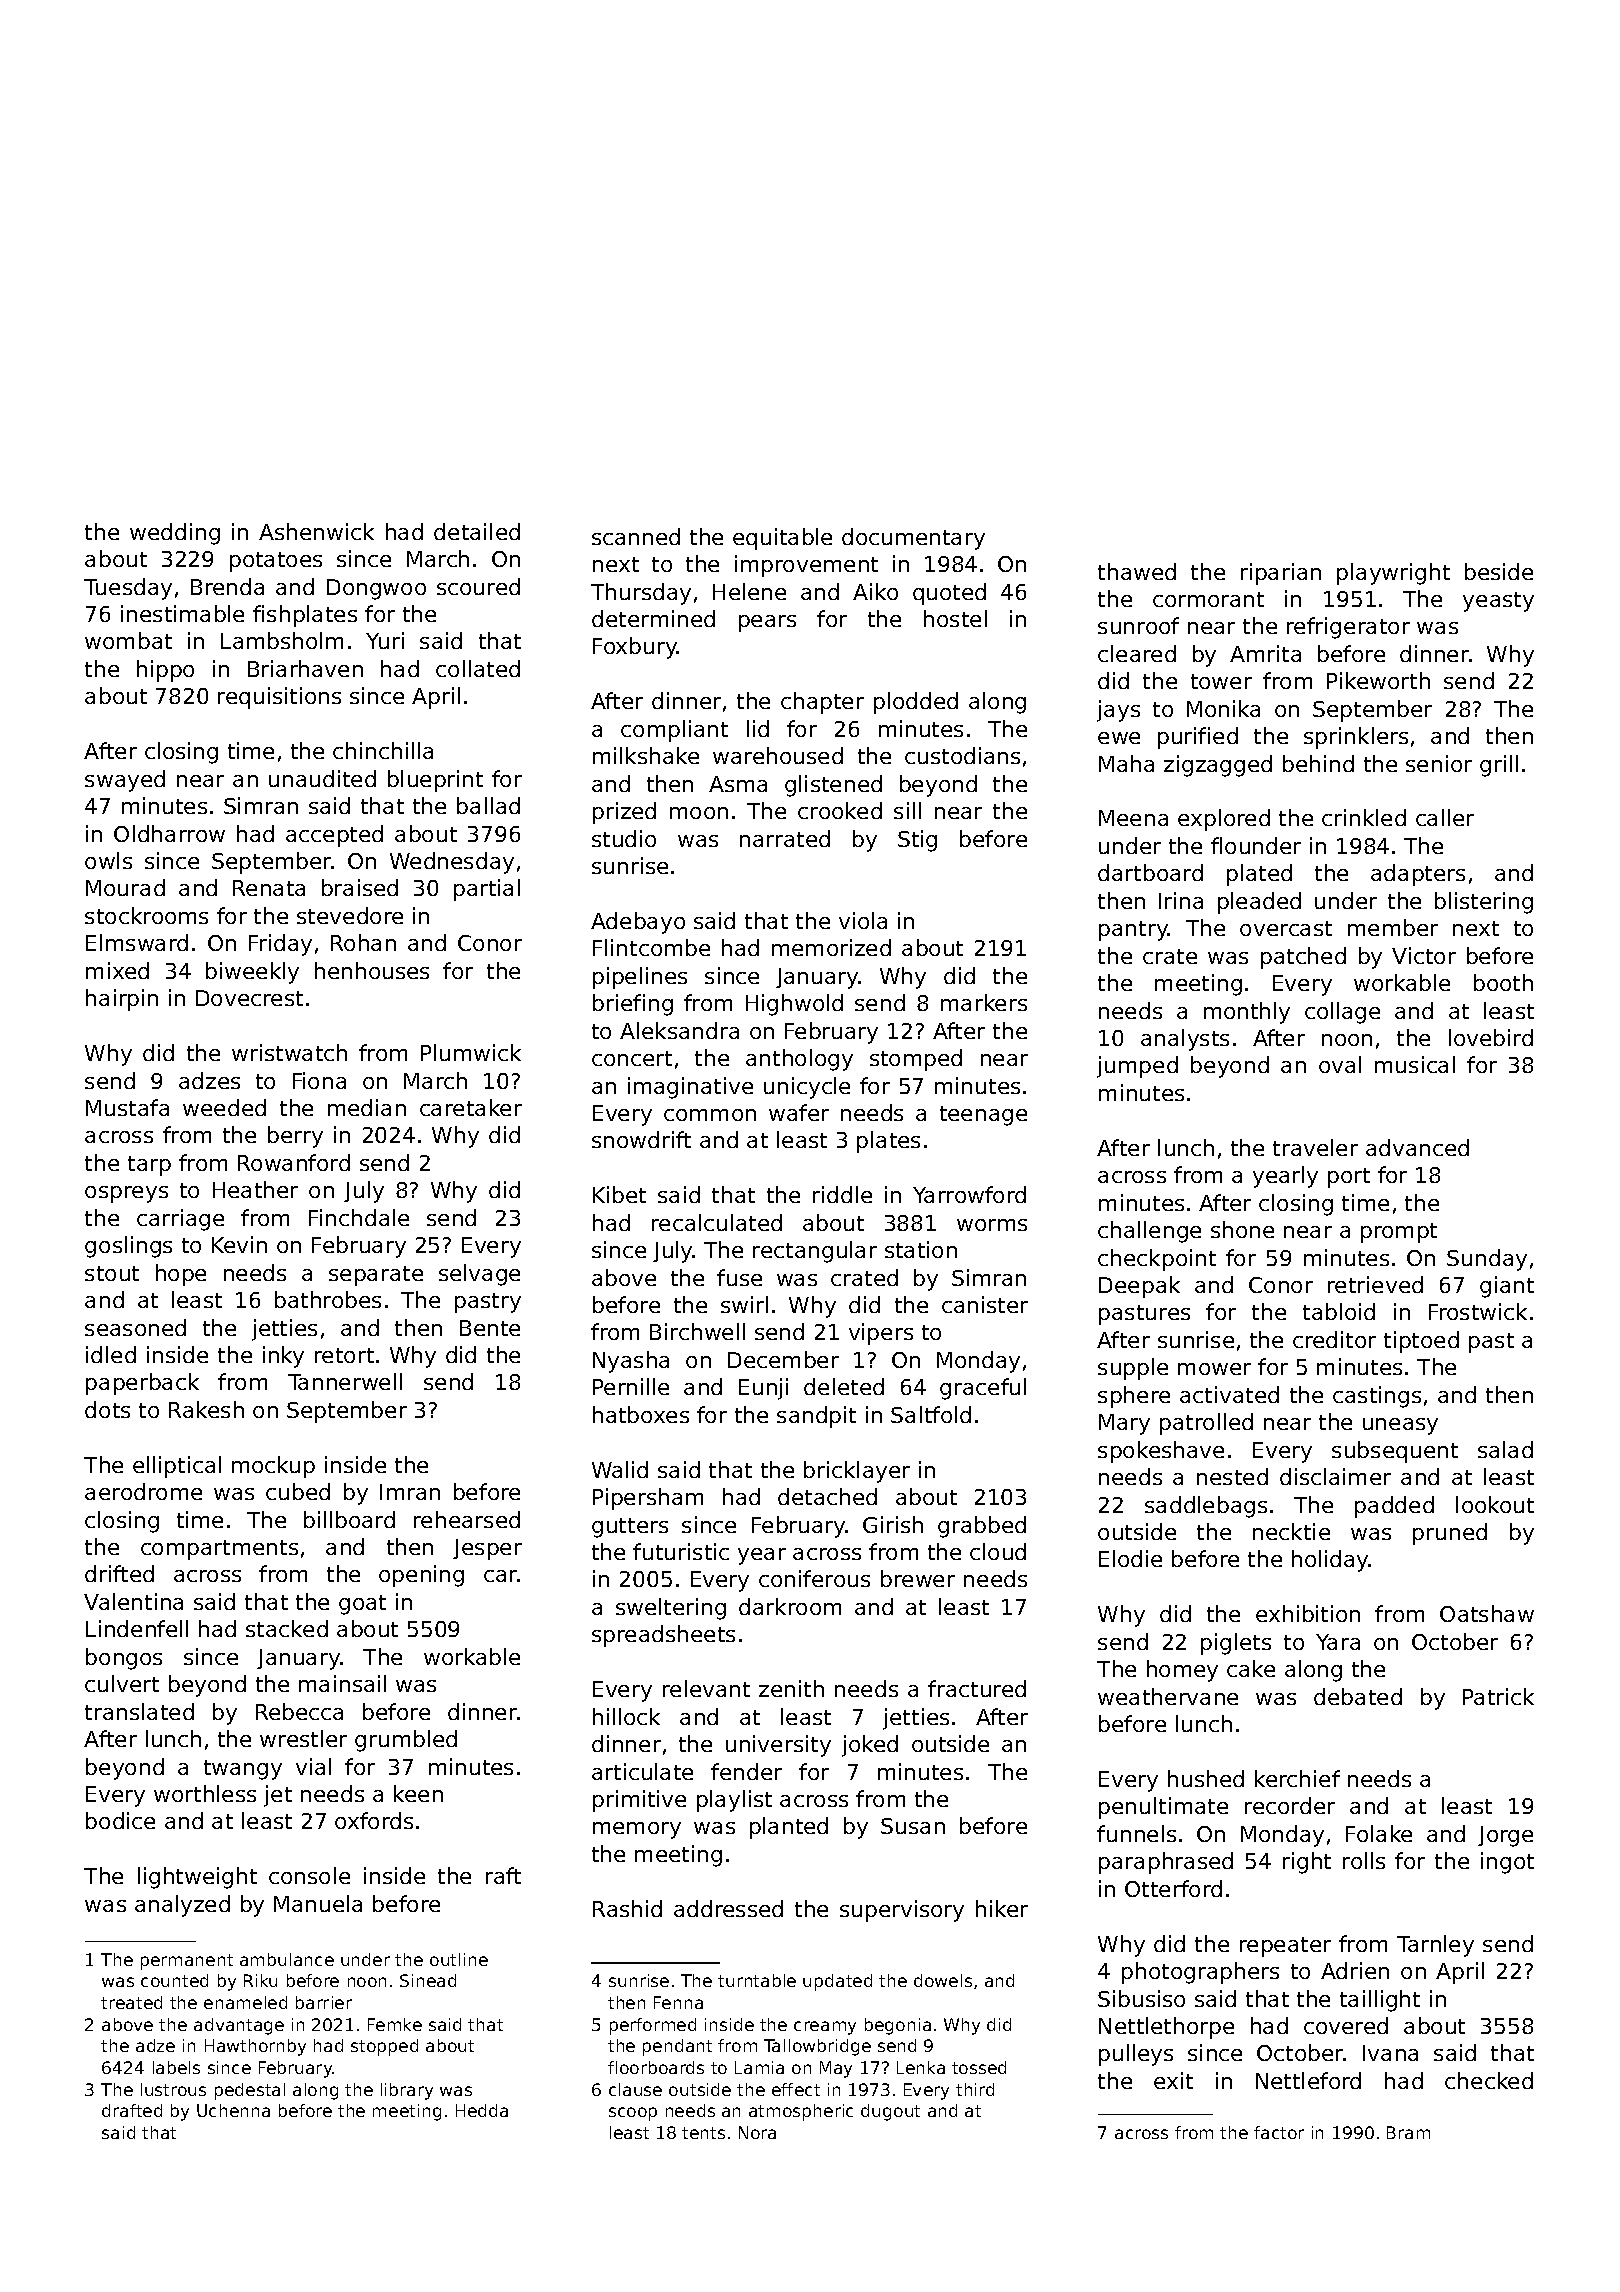  Describe the element at coordinates (1498, 1696) in the screenshot. I see `Patrick` at that location.
